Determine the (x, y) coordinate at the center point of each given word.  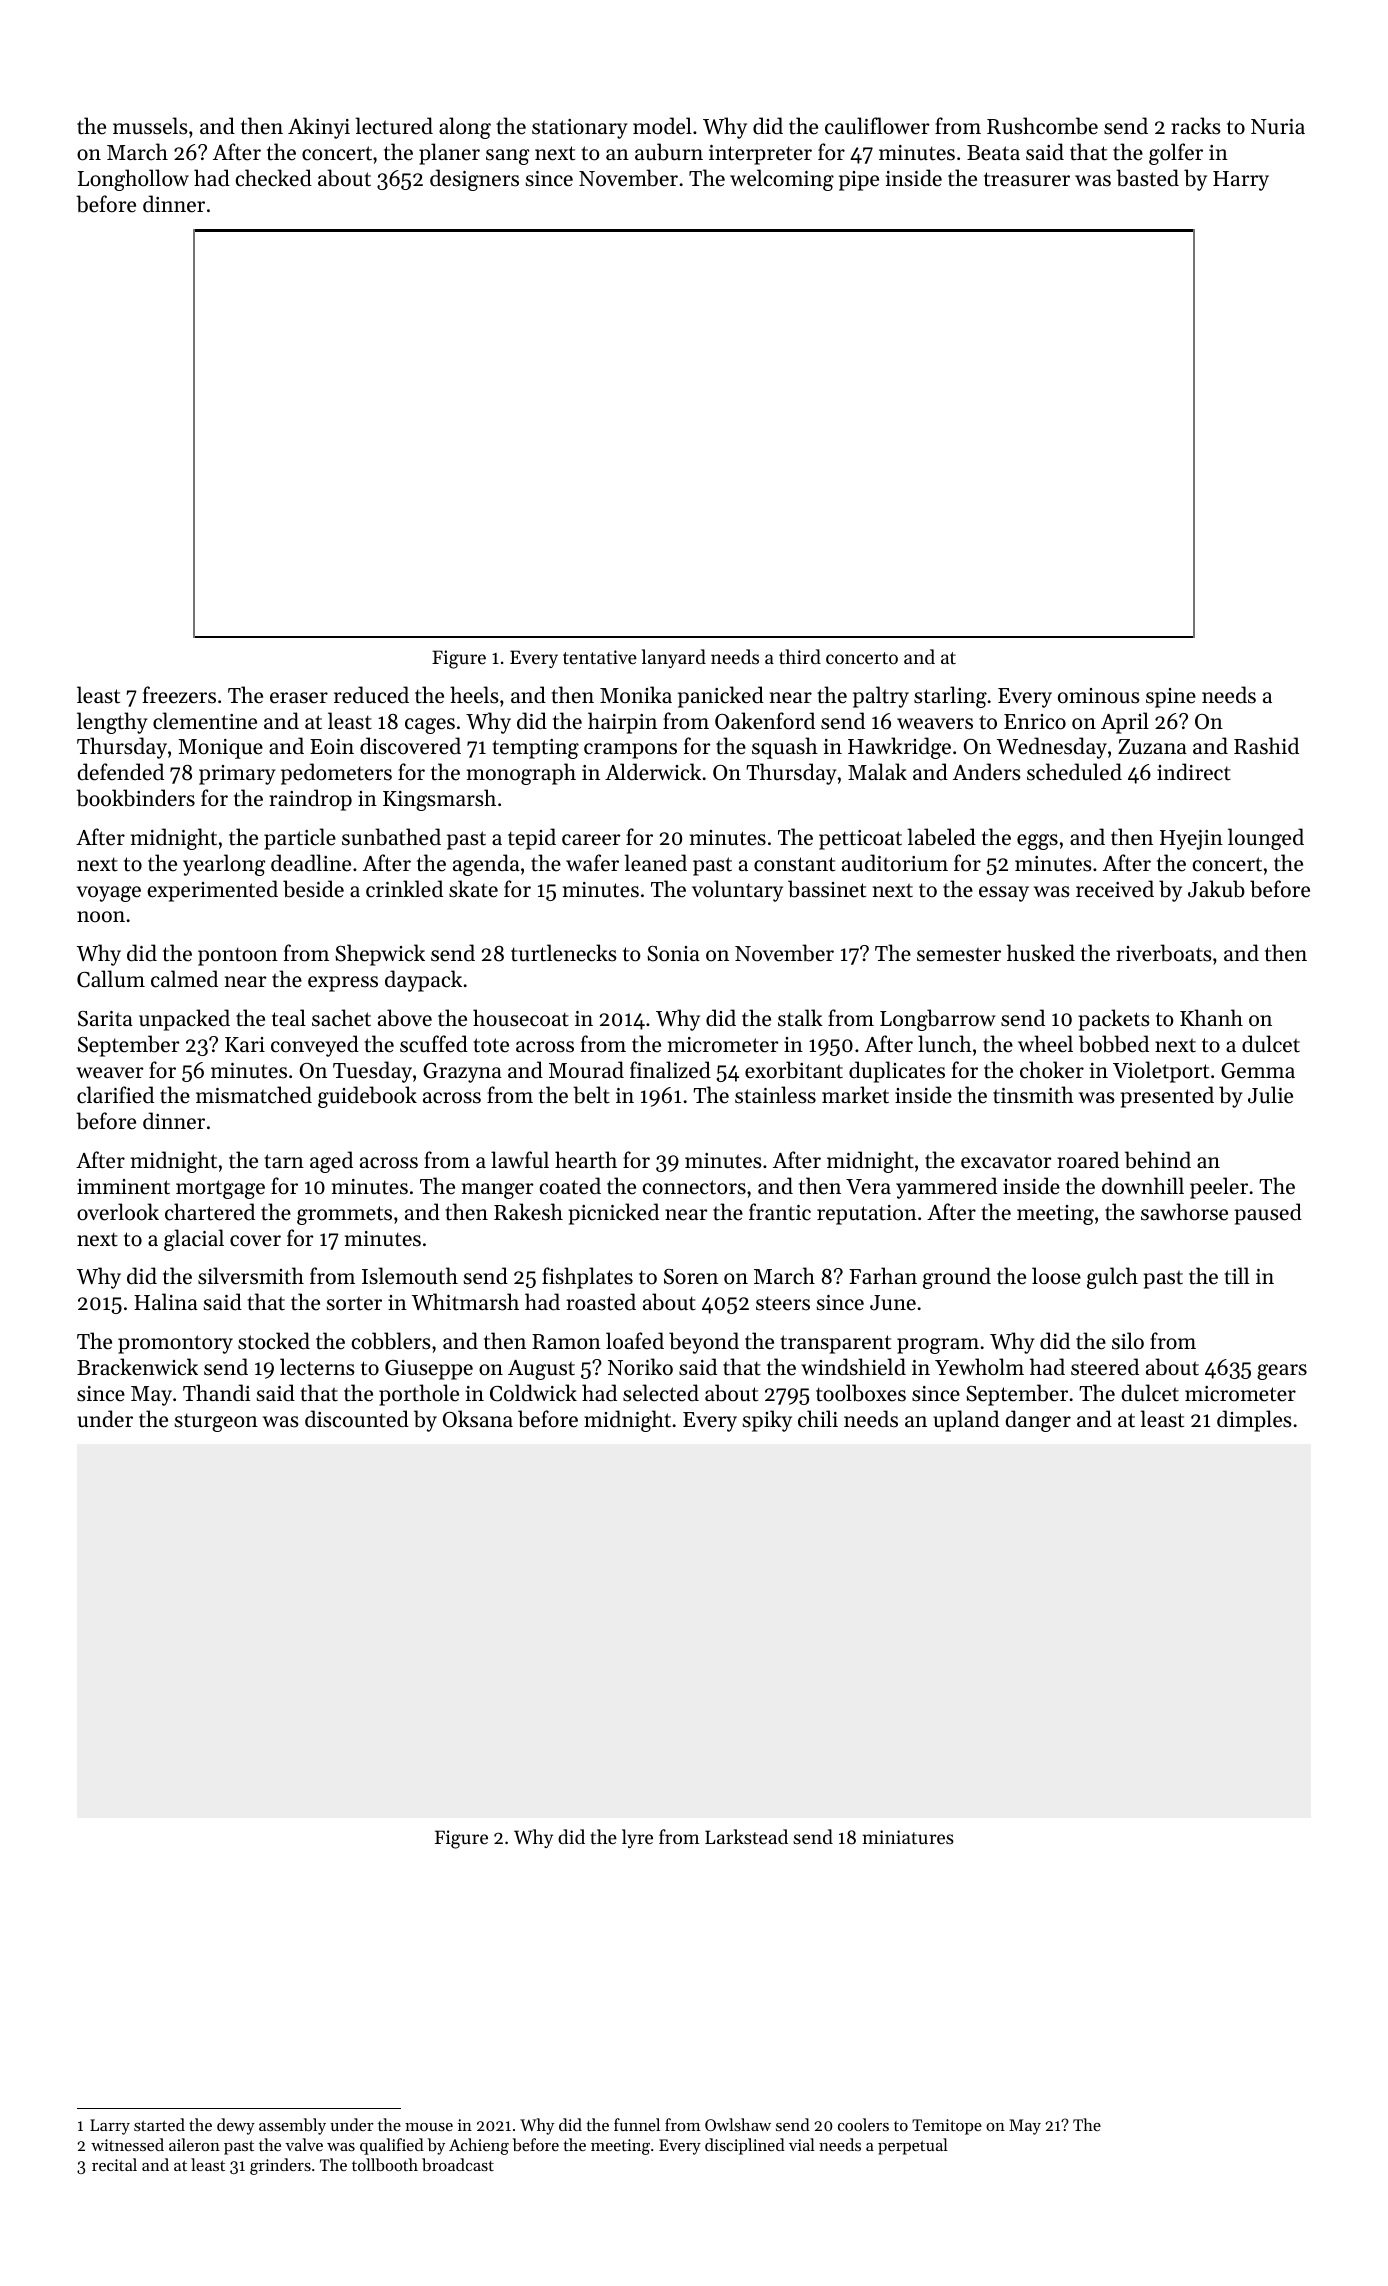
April (1125, 723)
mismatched (254, 1095)
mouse (429, 2127)
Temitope (947, 2127)
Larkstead (746, 1836)
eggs (1037, 842)
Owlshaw (738, 2124)
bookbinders (135, 798)
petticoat (860, 840)
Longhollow (133, 180)
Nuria (1278, 127)
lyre (637, 1838)
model (662, 126)
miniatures (908, 1837)
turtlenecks (564, 953)
